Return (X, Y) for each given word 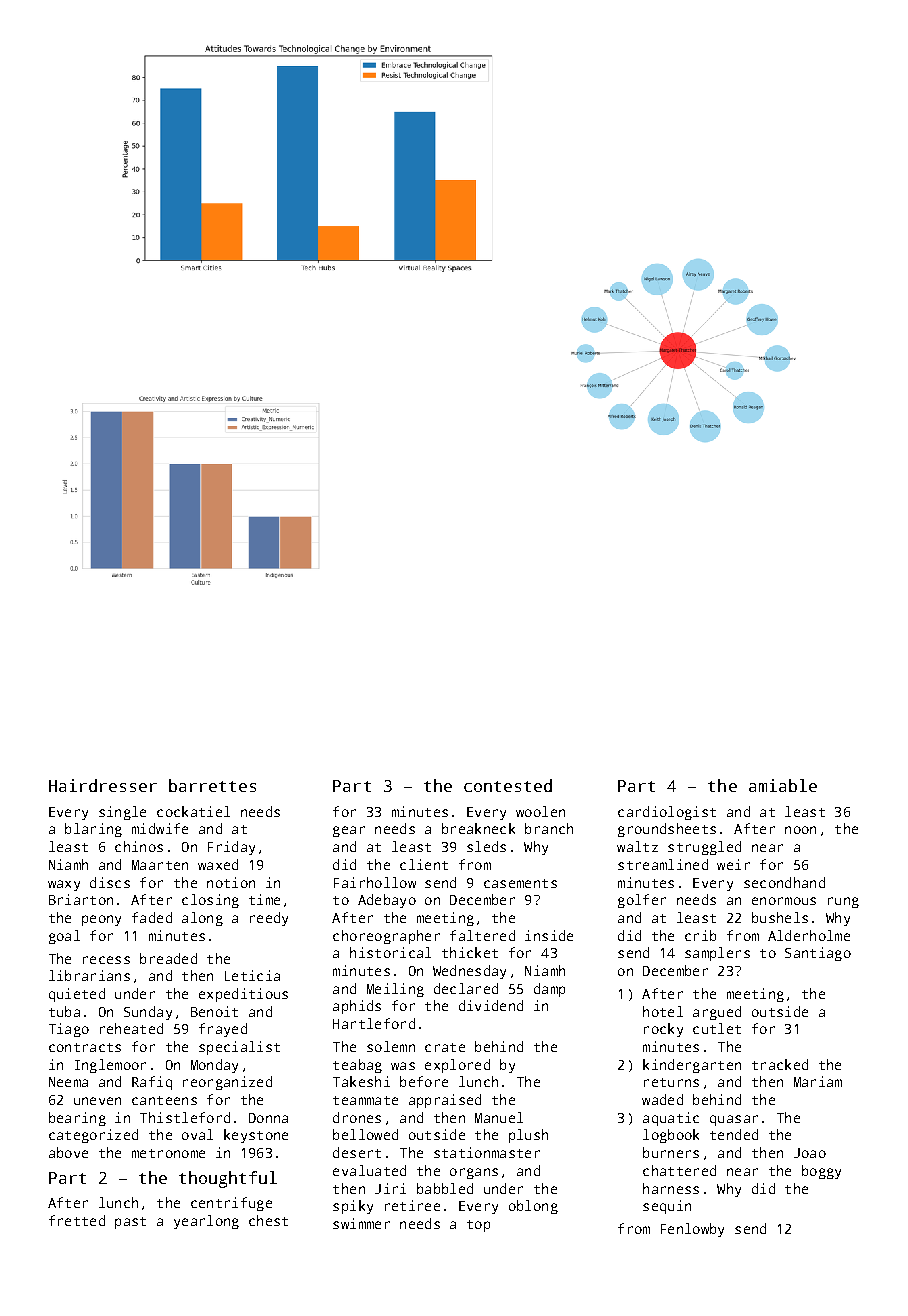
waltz (637, 846)
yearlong (206, 1222)
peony (101, 920)
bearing (77, 1119)
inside (549, 935)
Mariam (818, 1081)
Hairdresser (103, 785)
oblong (533, 1207)
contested (508, 785)
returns (671, 1082)
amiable (783, 785)
